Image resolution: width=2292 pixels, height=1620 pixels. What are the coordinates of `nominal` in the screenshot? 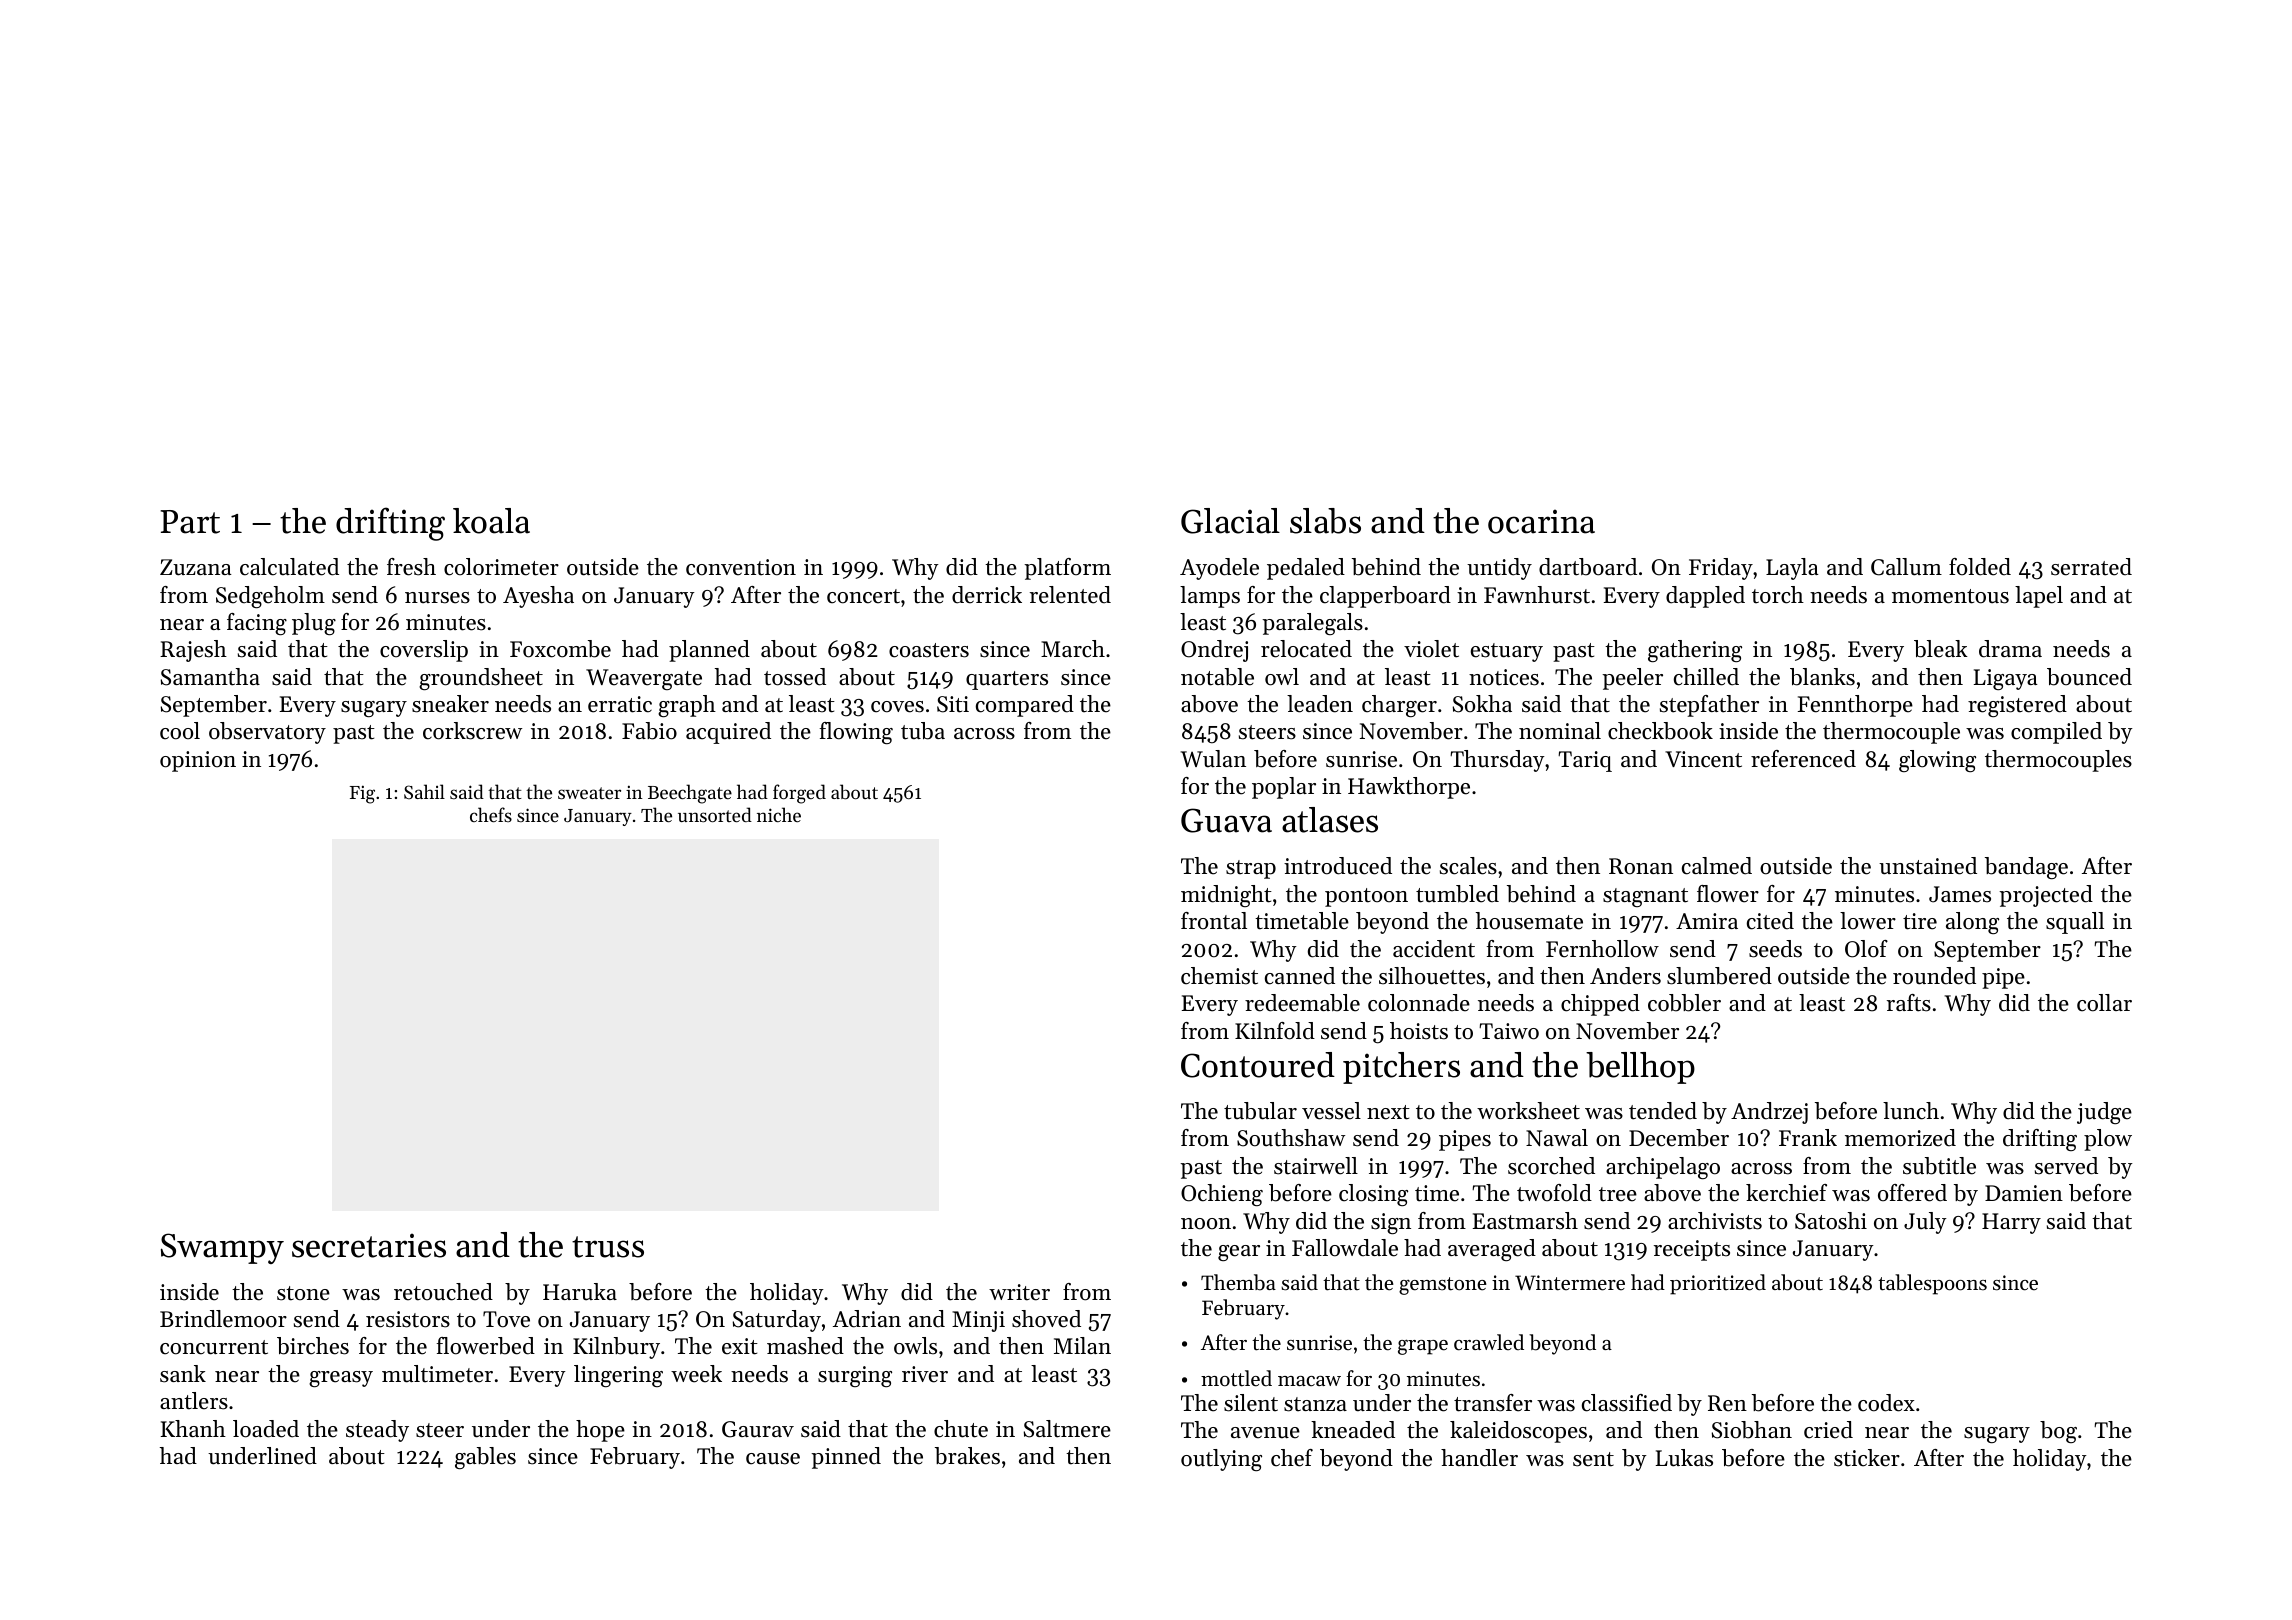 It's located at (1560, 731).
